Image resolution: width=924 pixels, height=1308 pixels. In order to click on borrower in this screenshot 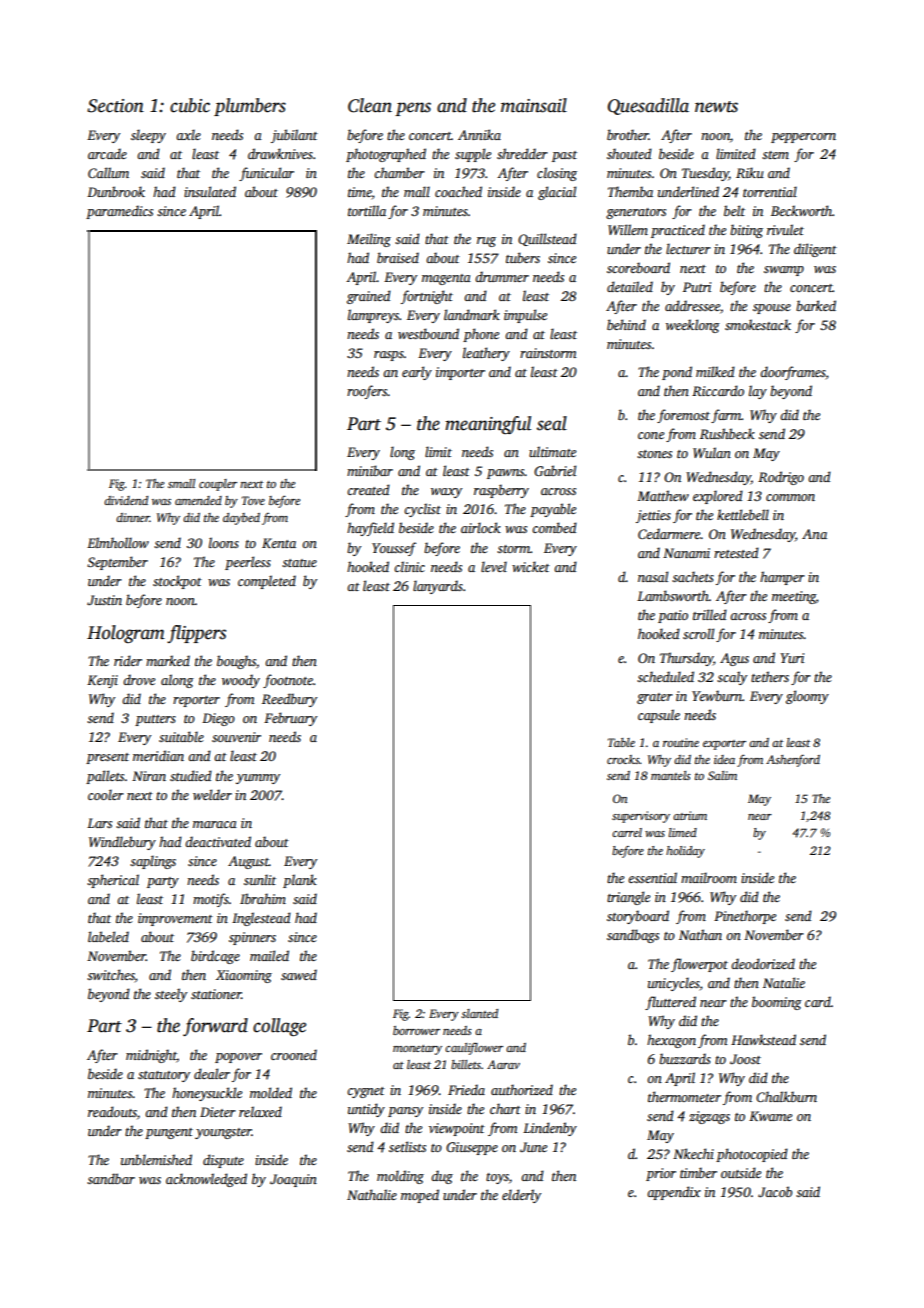, I will do `click(416, 1030)`.
